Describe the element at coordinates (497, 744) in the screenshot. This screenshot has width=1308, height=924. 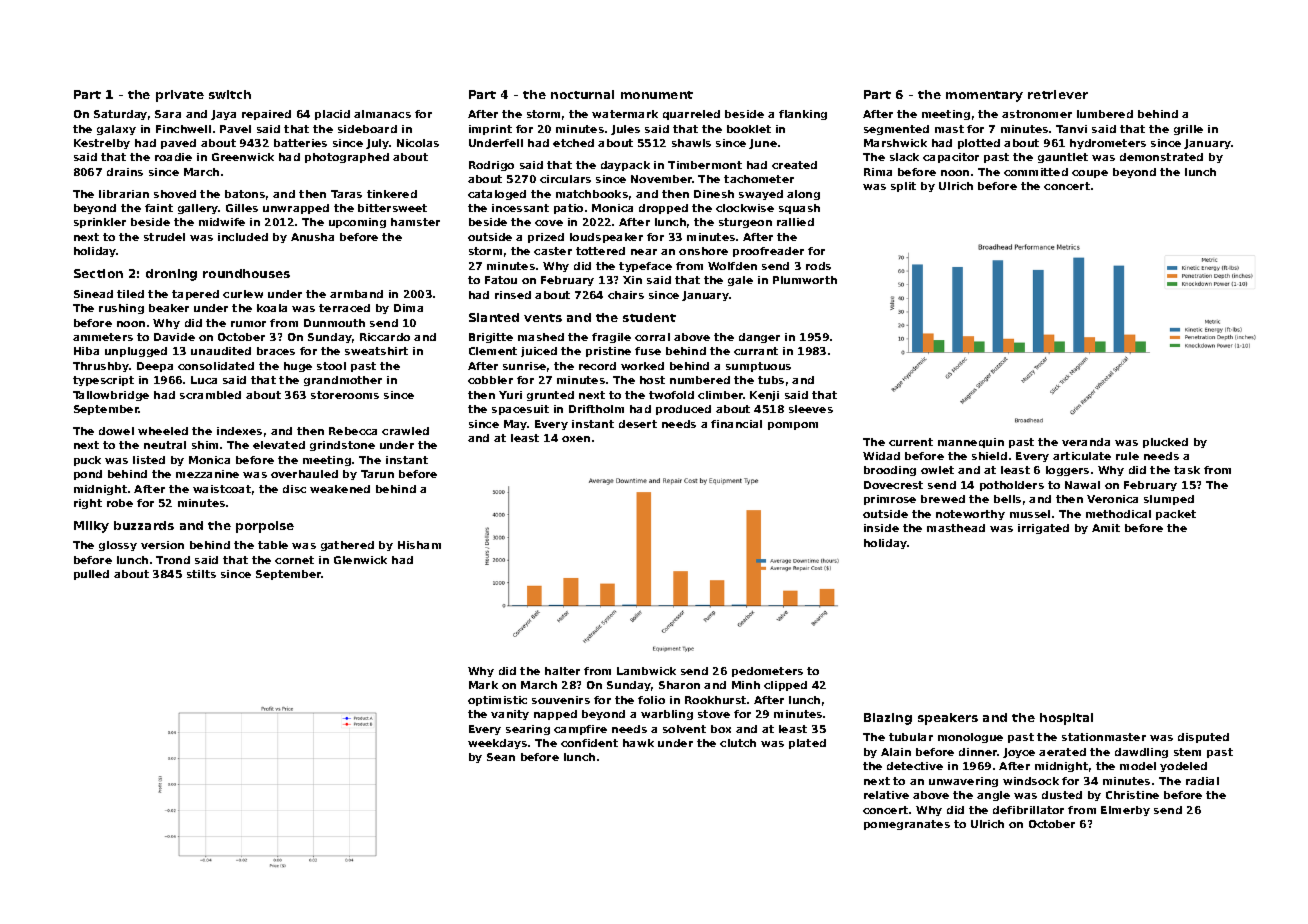
I see `weekdays` at that location.
